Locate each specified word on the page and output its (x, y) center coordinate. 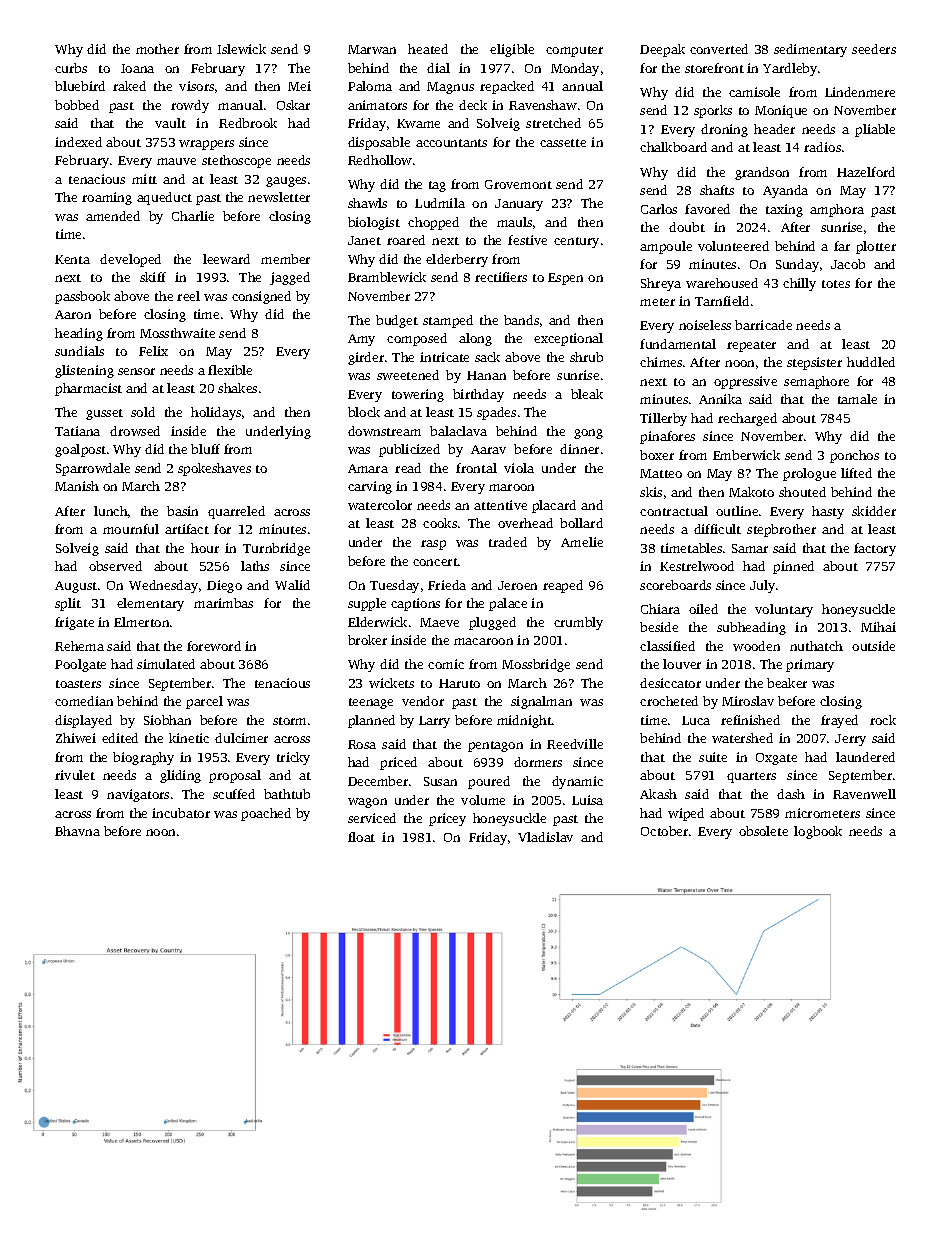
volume (483, 800)
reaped (563, 586)
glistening (84, 371)
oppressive (745, 382)
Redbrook (248, 123)
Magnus (450, 88)
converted (719, 49)
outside (873, 646)
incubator (181, 813)
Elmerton (141, 622)
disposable (379, 143)
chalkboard (673, 147)
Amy (361, 340)
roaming (107, 198)
